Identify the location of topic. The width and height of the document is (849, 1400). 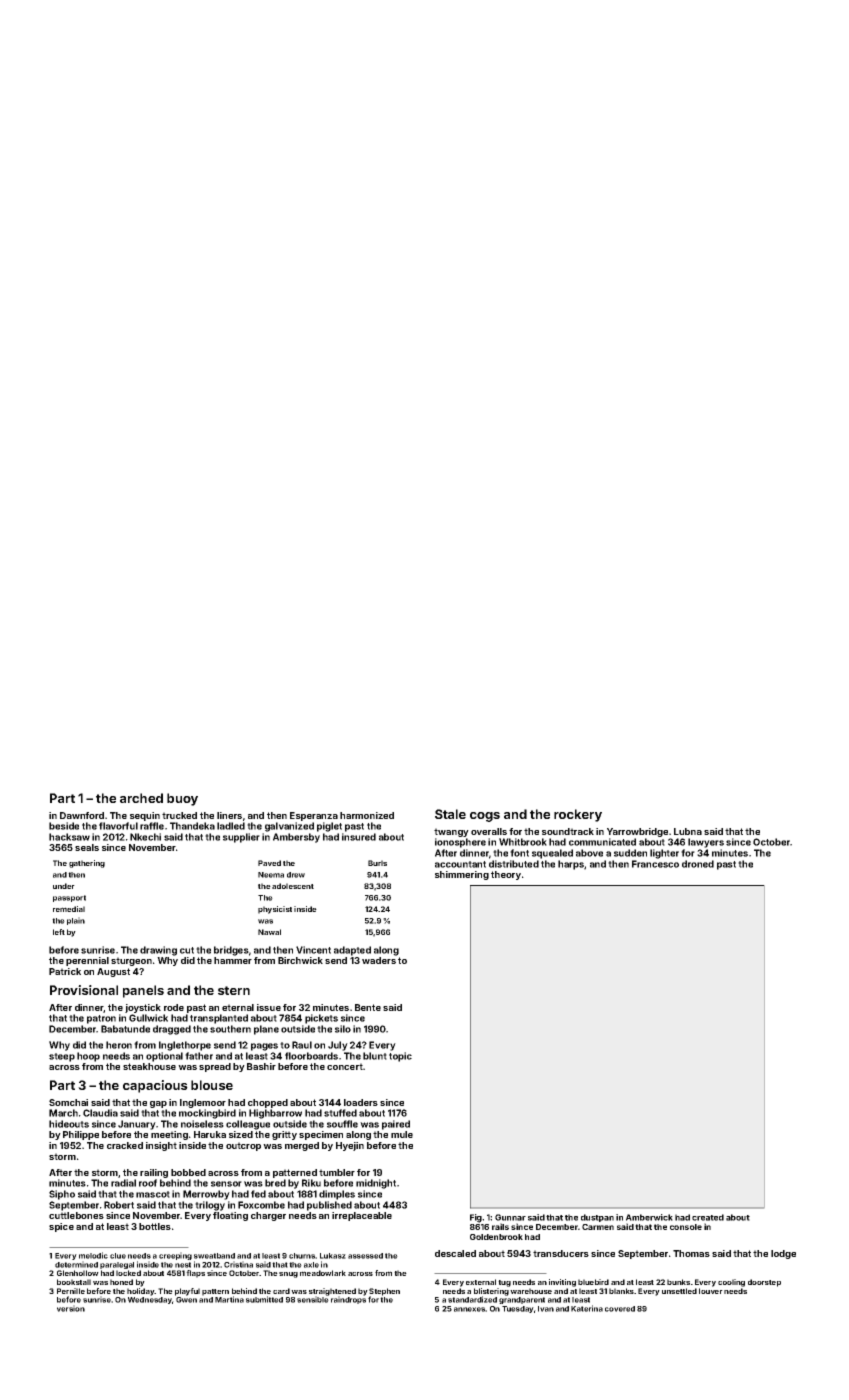
(400, 1057).
